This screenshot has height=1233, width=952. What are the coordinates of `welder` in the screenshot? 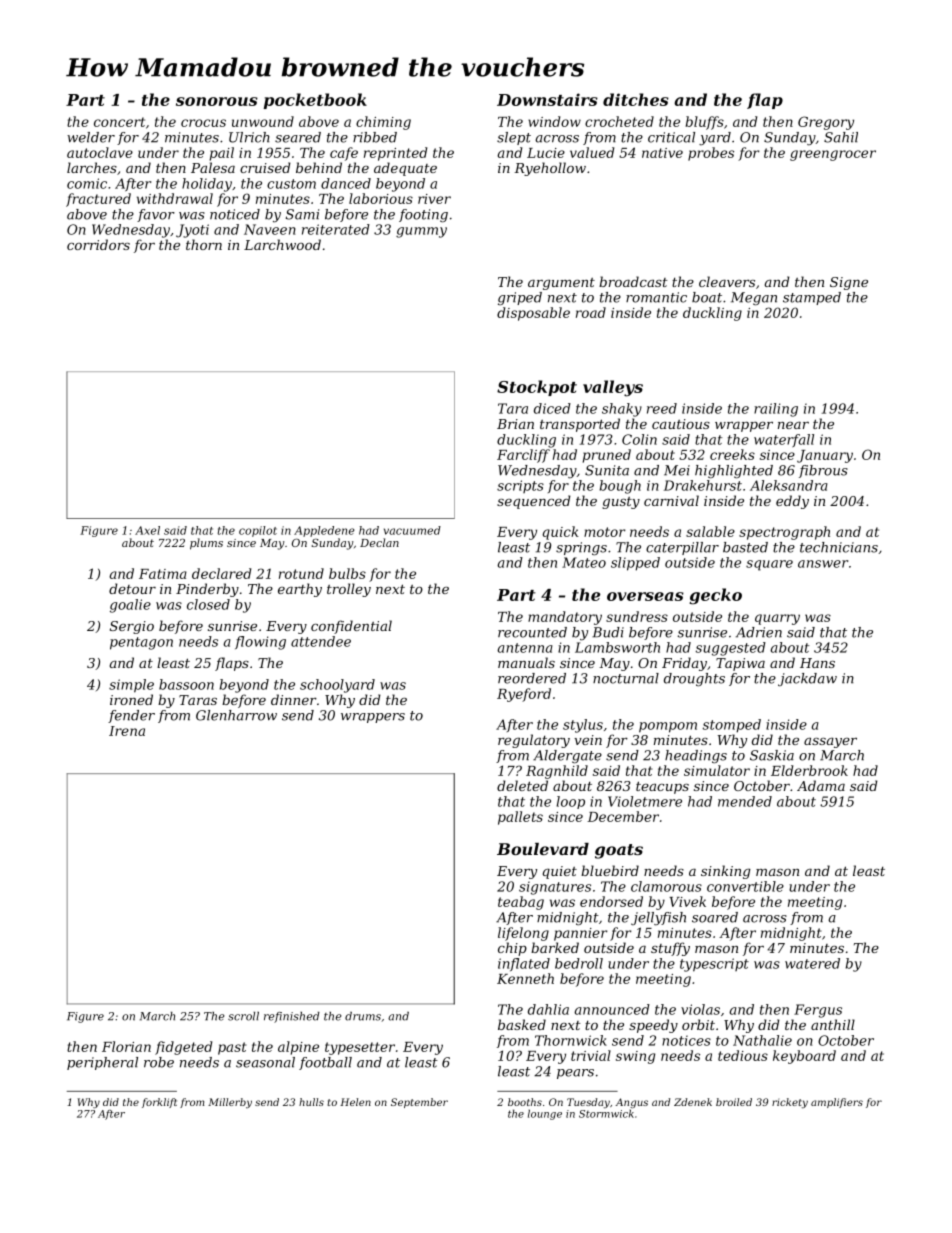 It's located at (91, 137).
